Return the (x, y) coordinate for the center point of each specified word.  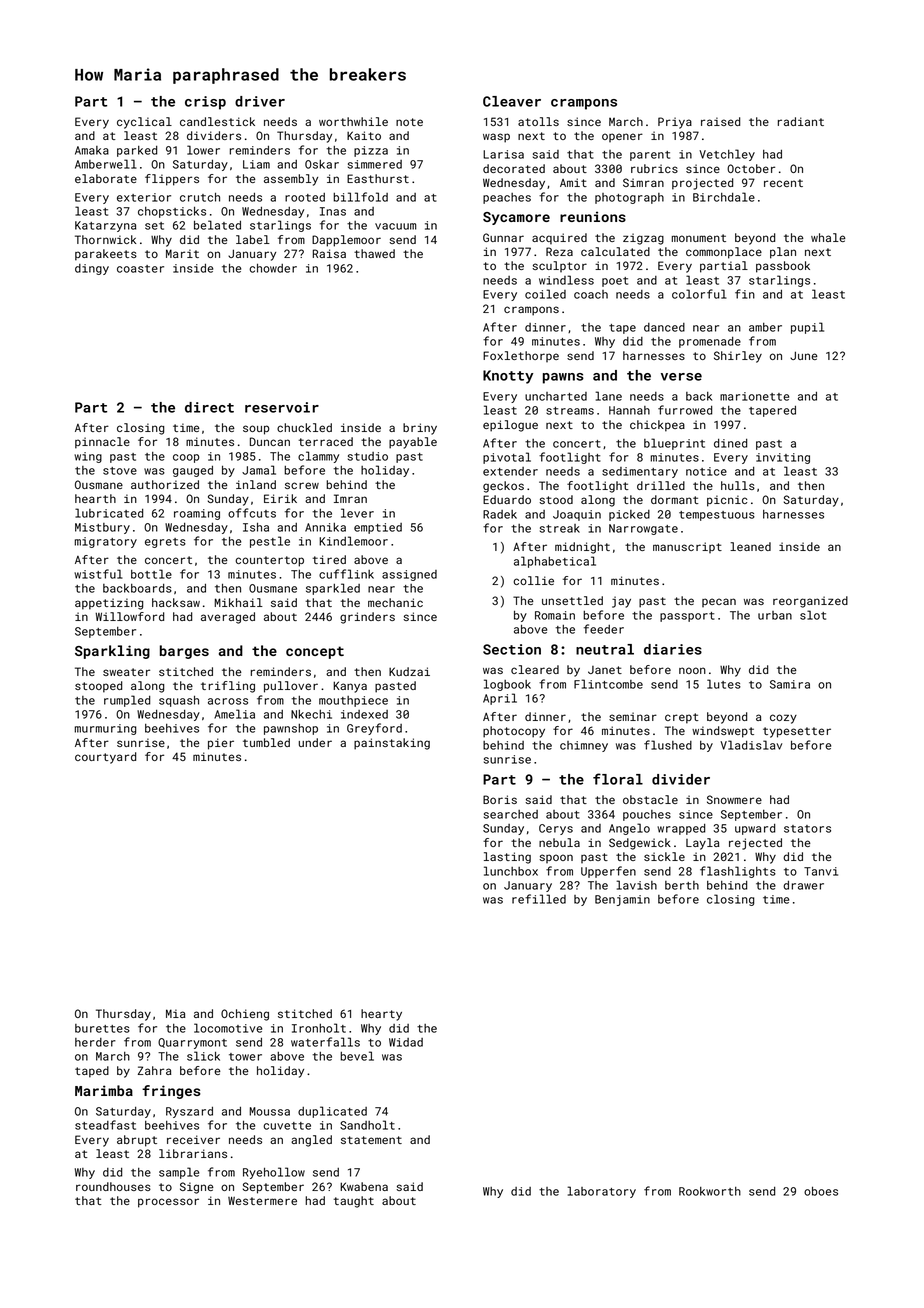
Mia (175, 1013)
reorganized (810, 602)
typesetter (797, 732)
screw (302, 485)
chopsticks (172, 212)
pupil (807, 328)
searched (511, 814)
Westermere (262, 1200)
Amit (573, 182)
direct (209, 407)
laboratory (601, 1192)
